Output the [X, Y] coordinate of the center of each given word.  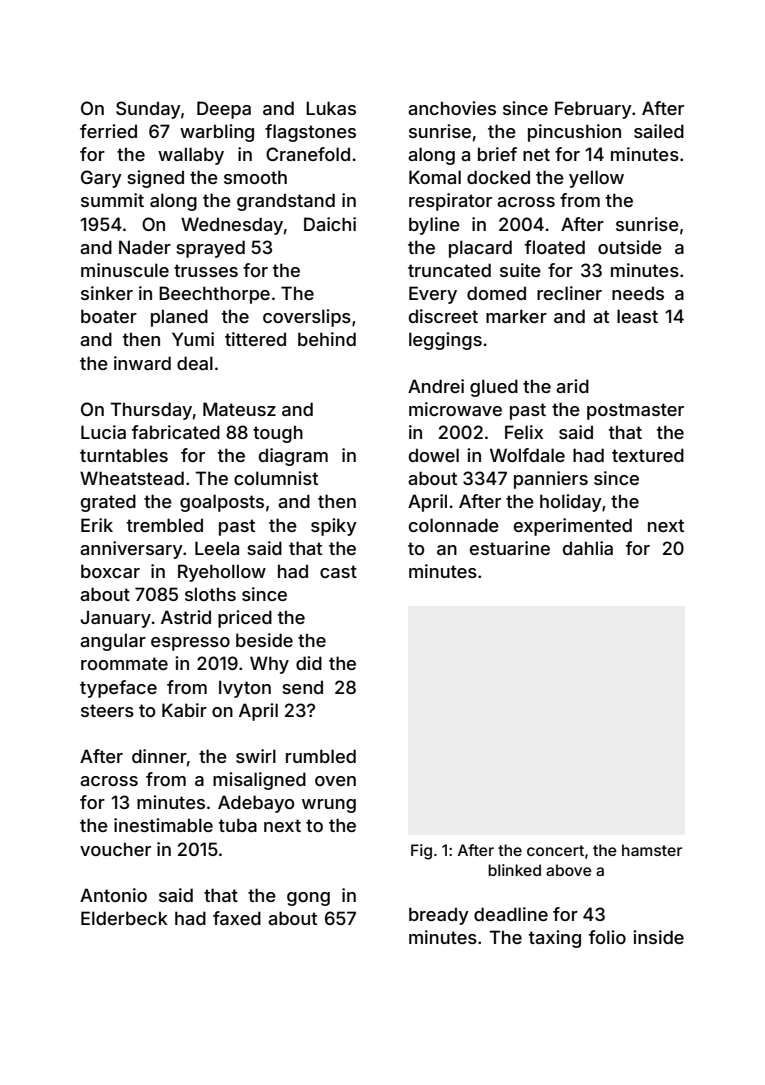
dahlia [588, 548]
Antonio [113, 895]
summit [112, 200]
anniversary [131, 550]
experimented [573, 527]
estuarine [510, 548]
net [536, 154]
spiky [334, 527]
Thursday [151, 411]
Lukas [331, 108]
